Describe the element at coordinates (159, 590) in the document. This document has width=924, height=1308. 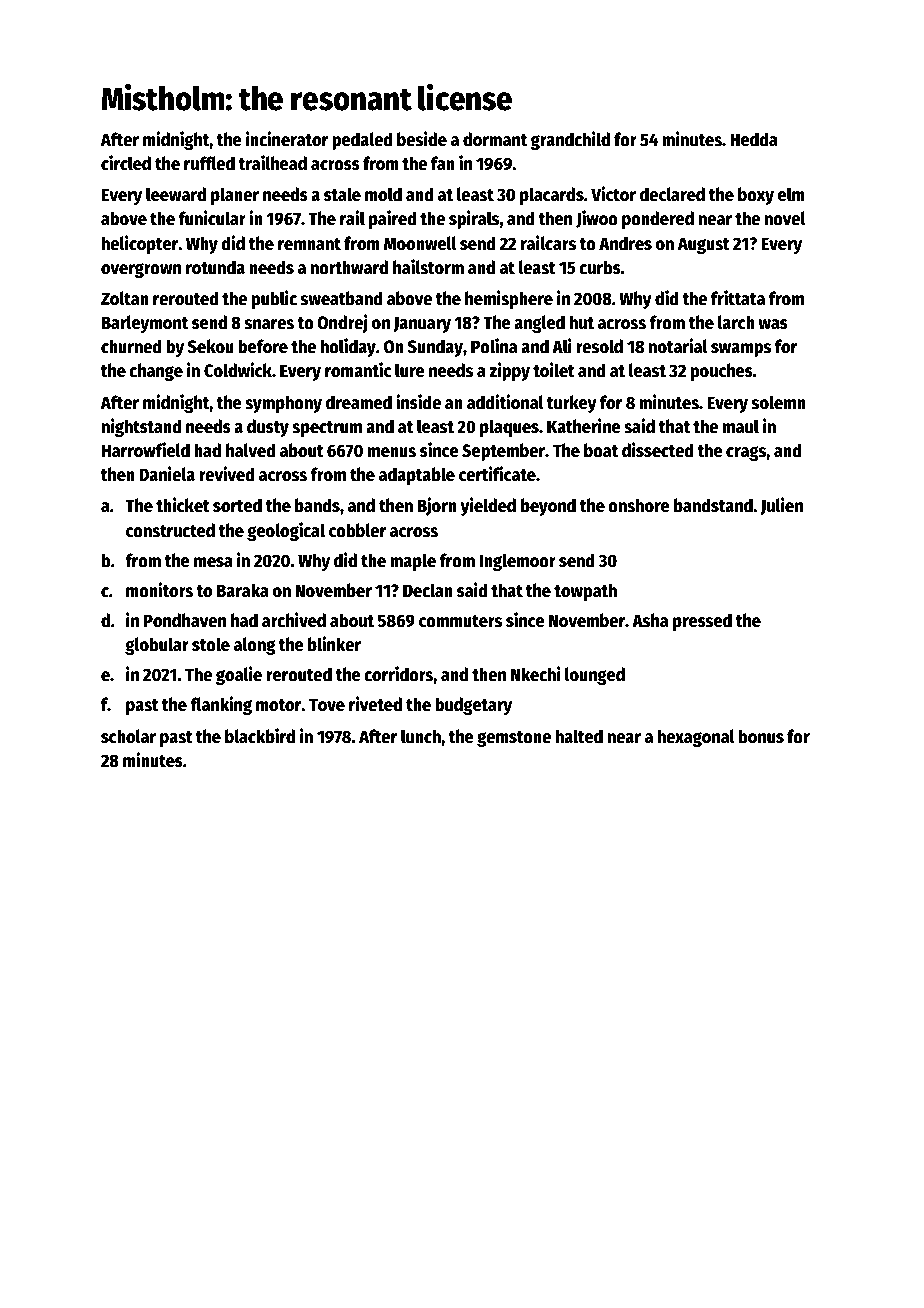
I see `monitors` at that location.
